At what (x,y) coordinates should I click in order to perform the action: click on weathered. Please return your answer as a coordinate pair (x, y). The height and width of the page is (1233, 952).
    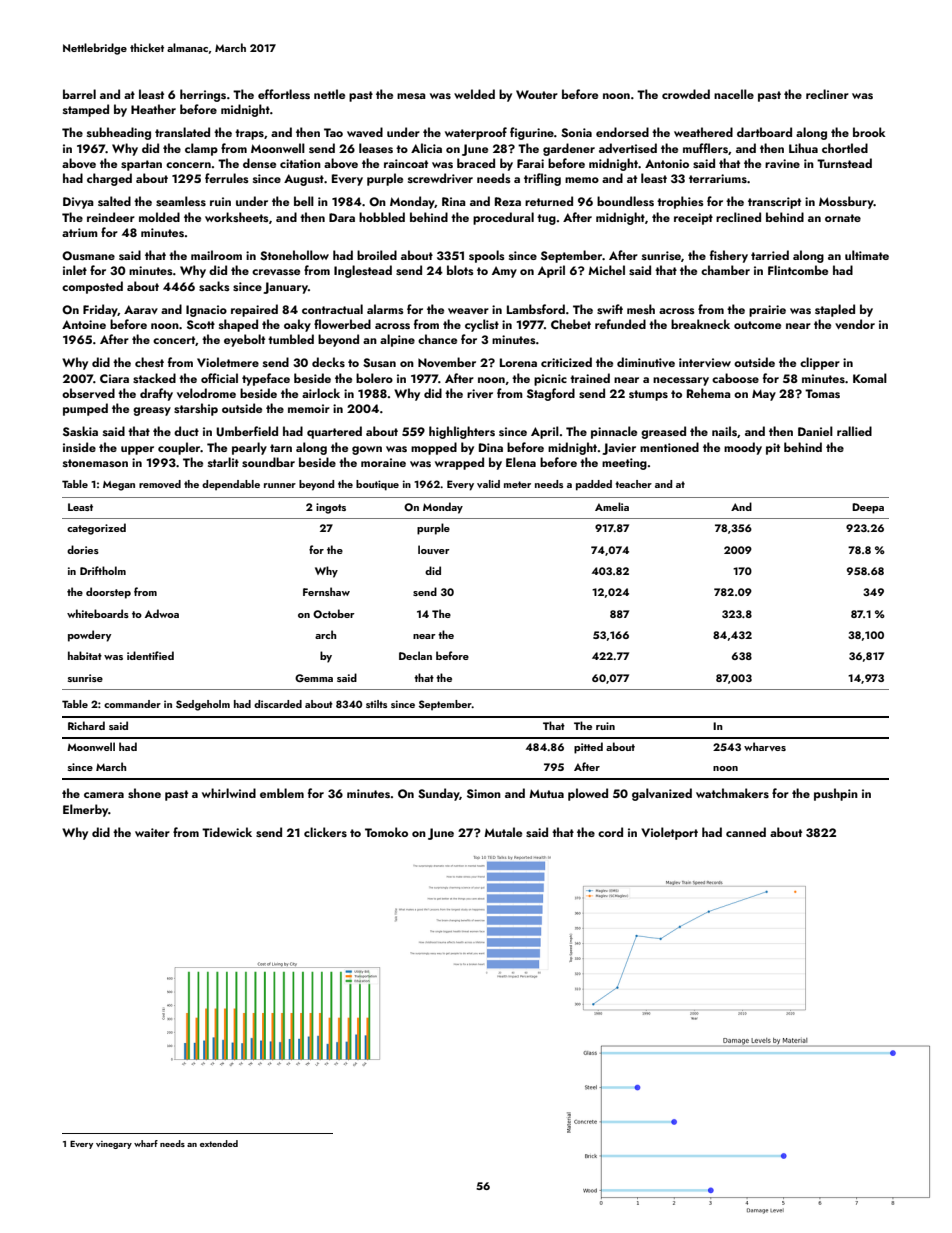
    Looking at the image, I should click on (703, 132).
